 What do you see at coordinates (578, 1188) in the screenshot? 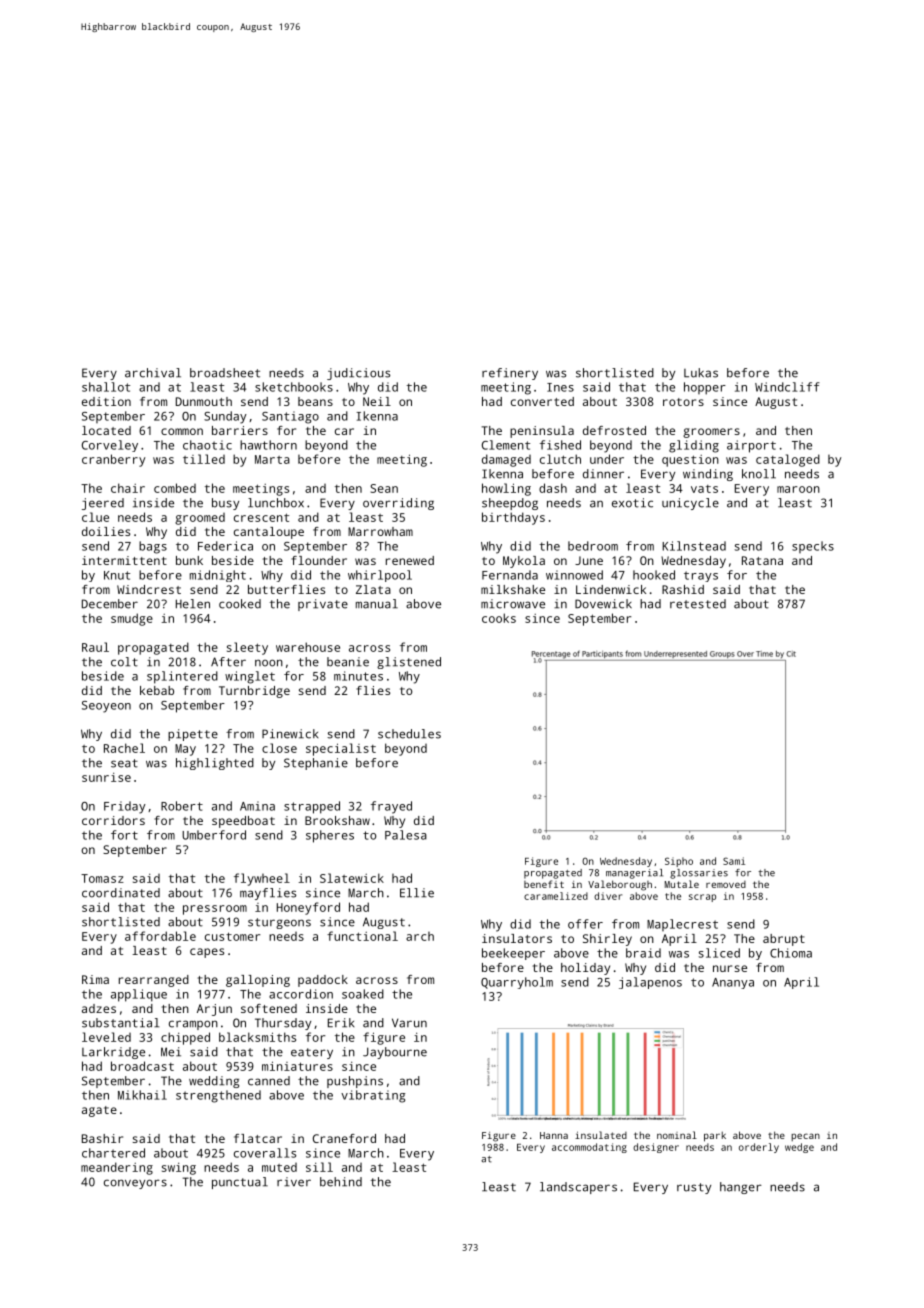
I see `landscapers` at bounding box center [578, 1188].
